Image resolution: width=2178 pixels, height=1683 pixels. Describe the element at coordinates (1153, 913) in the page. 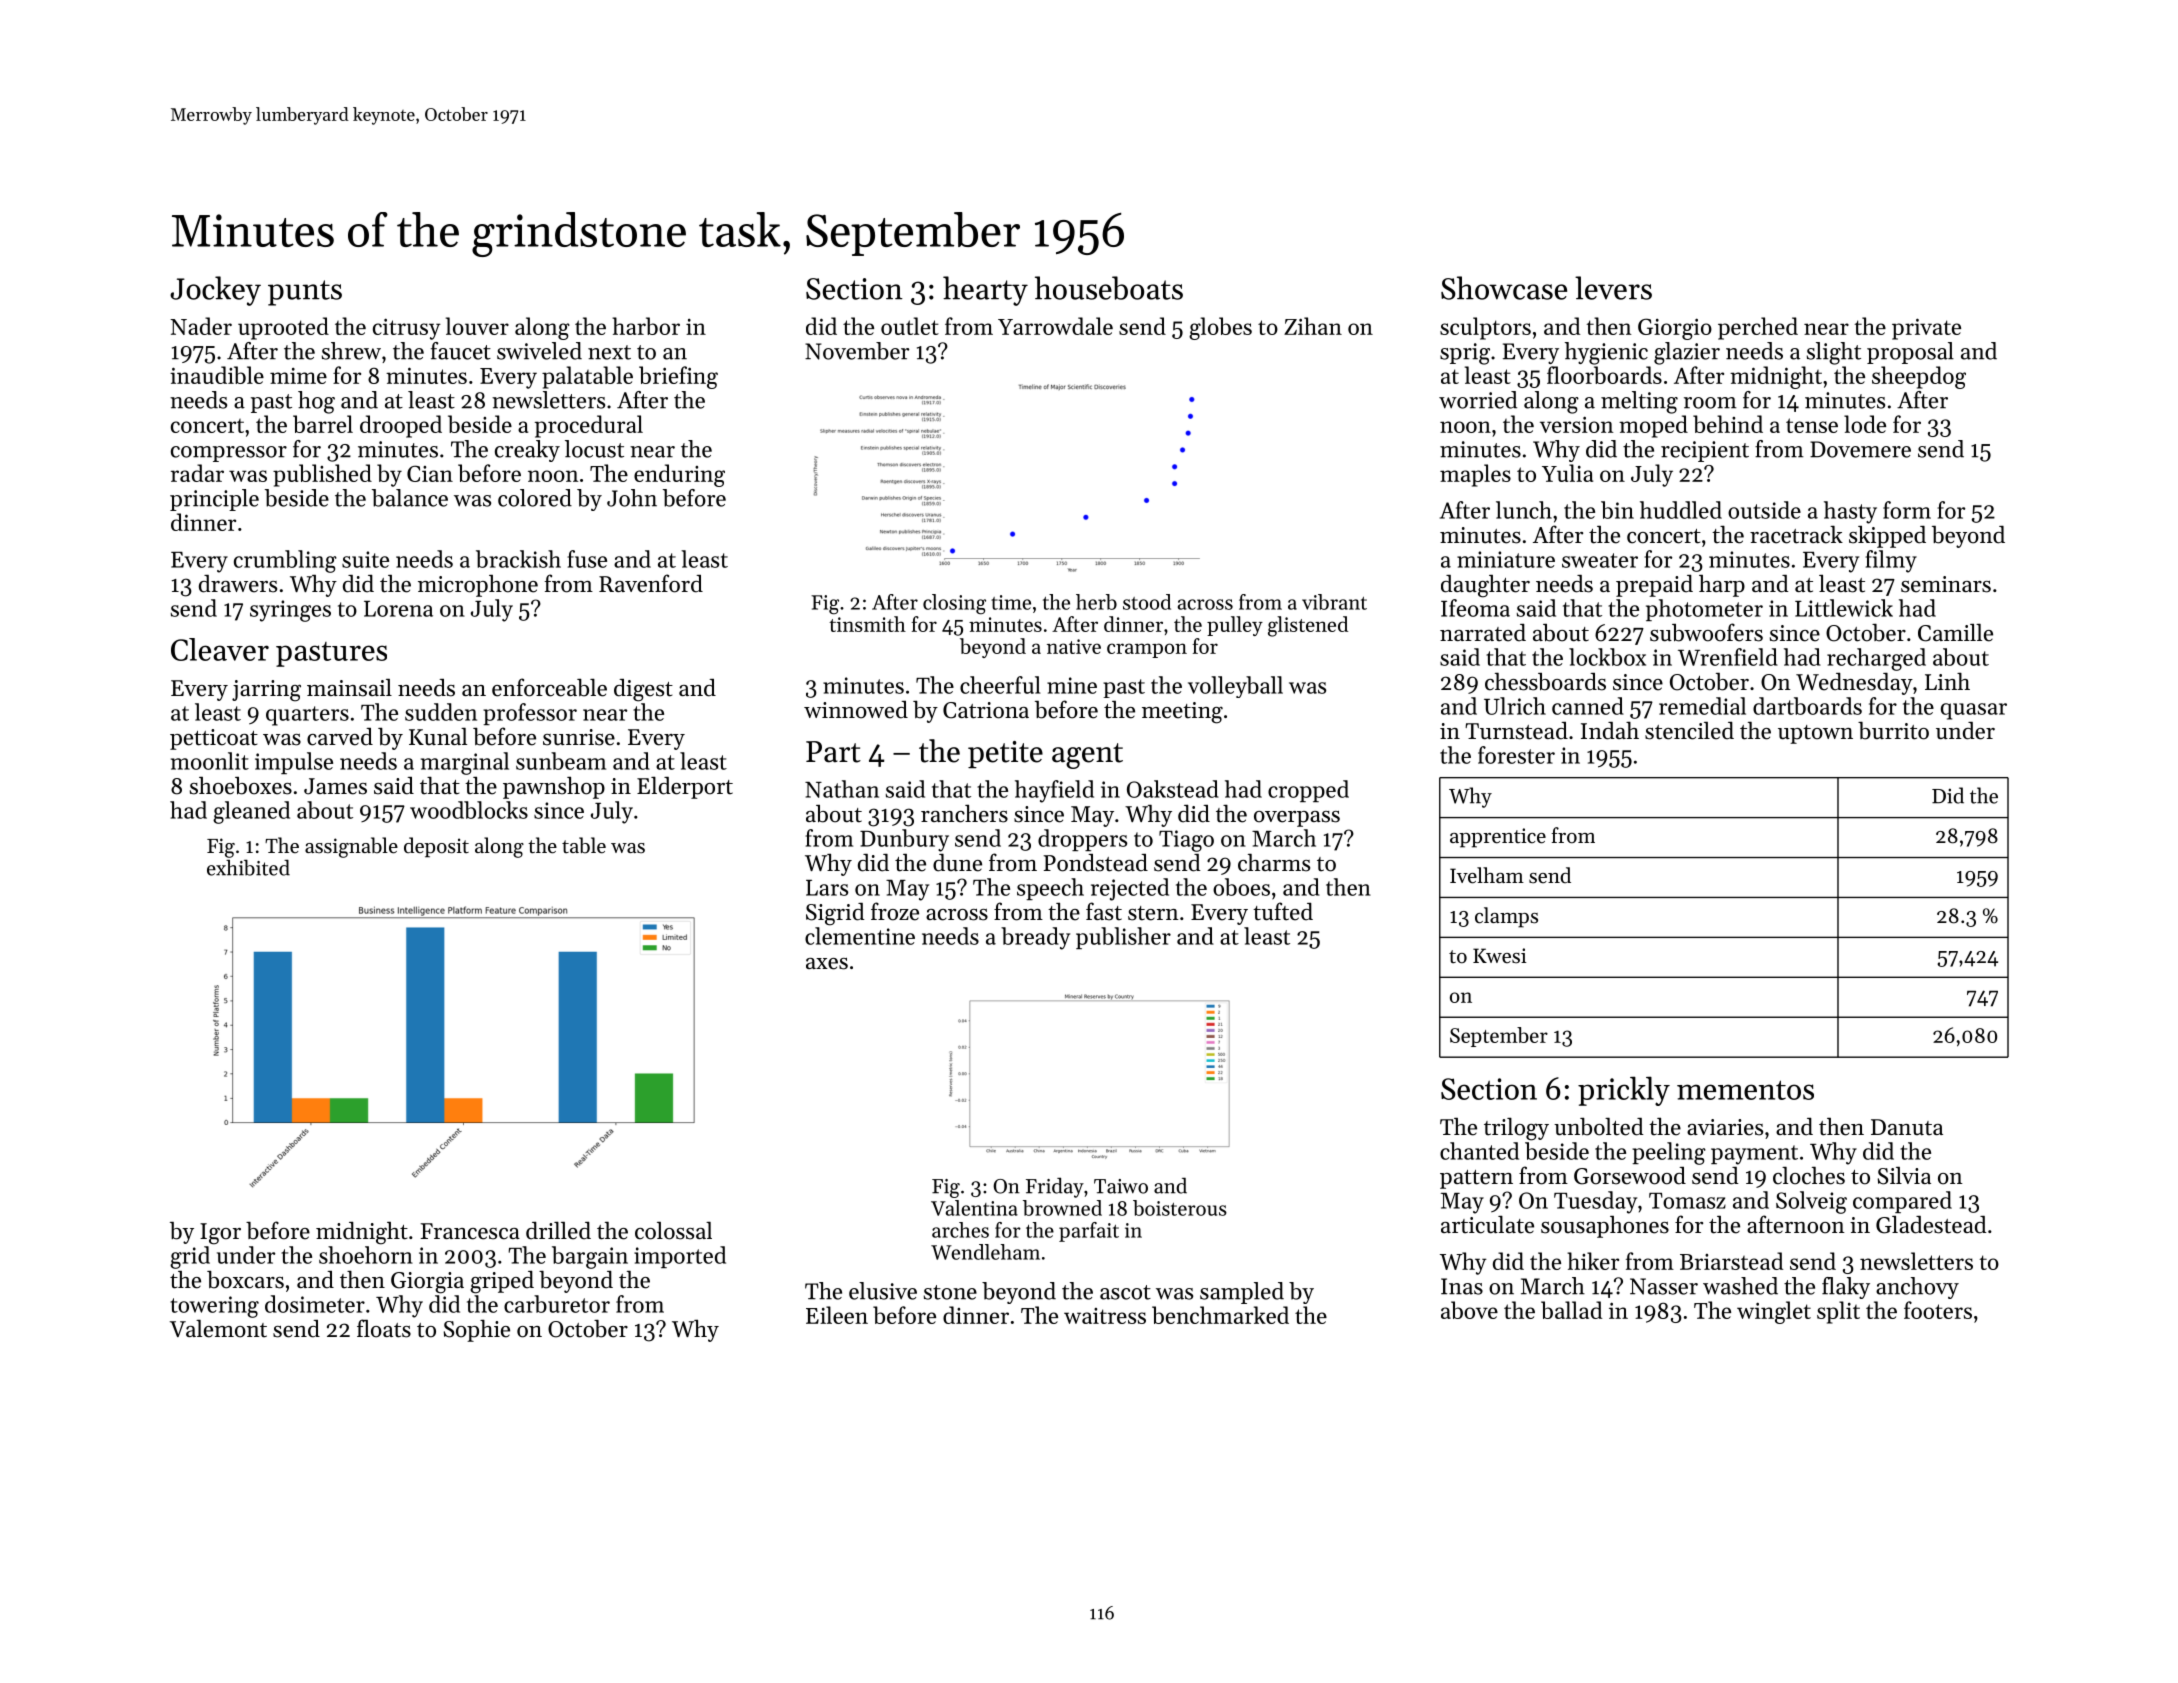

I see `stern` at that location.
